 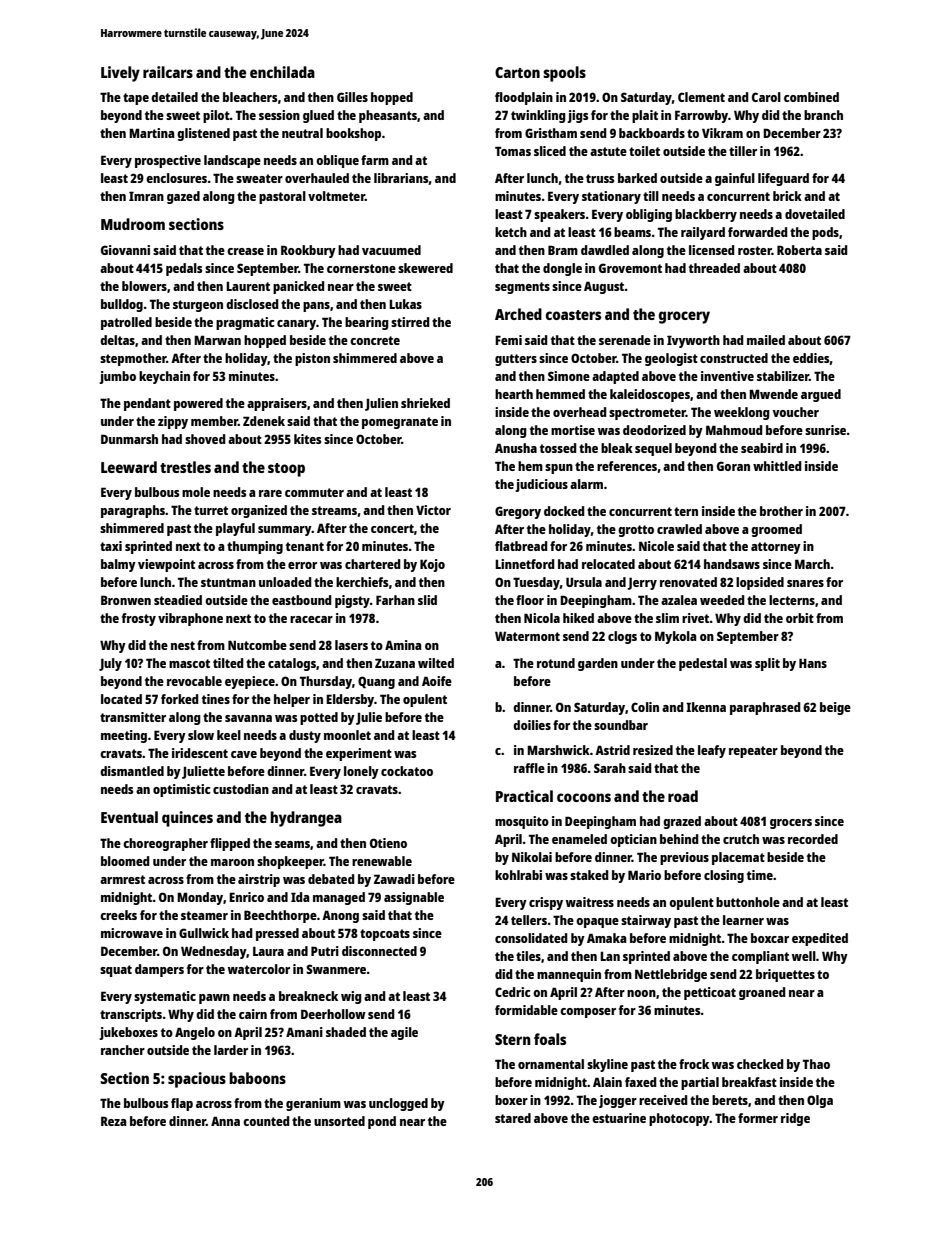 I want to click on pond, so click(x=382, y=1122).
